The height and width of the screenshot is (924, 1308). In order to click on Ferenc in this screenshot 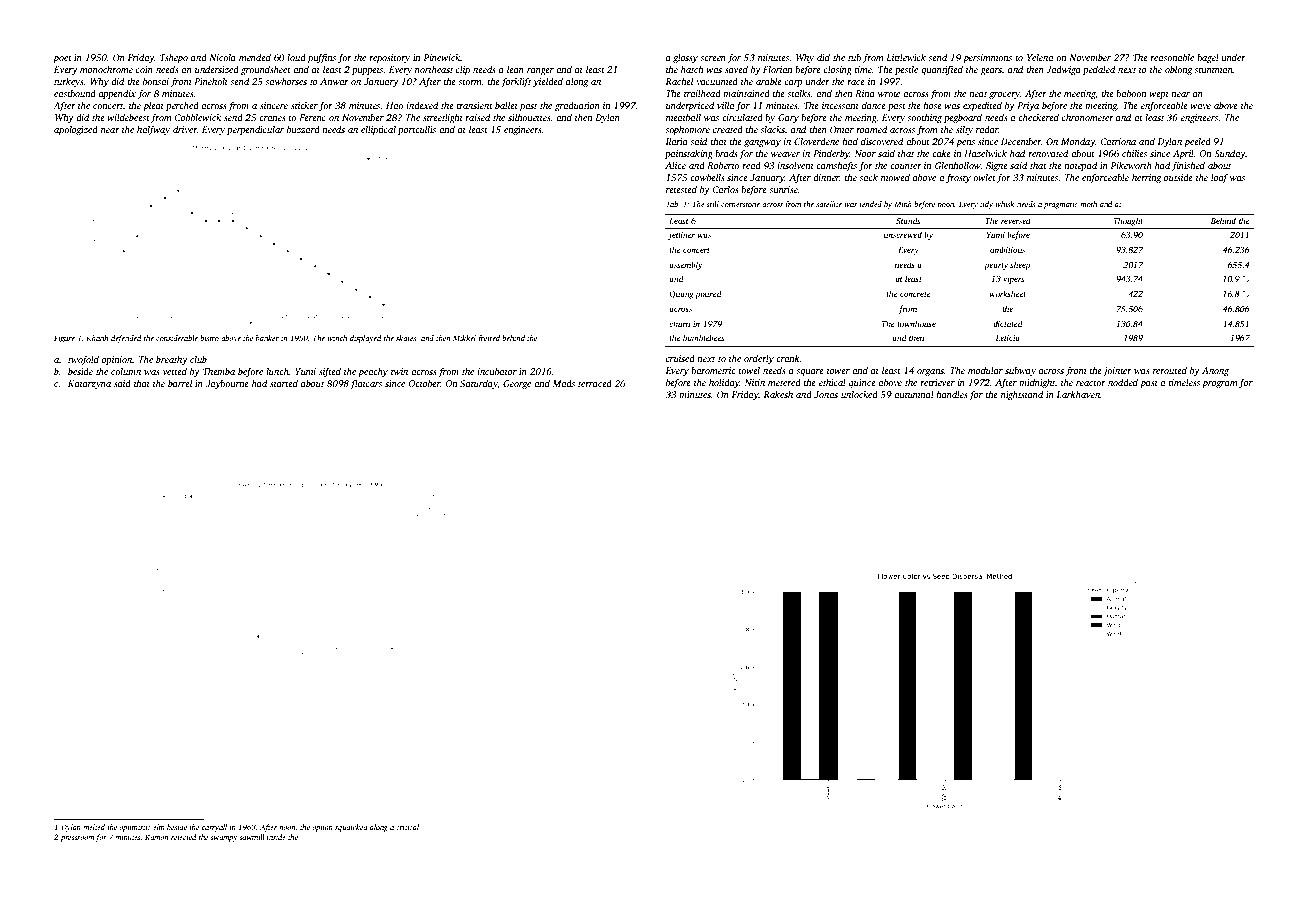, I will do `click(312, 117)`.
